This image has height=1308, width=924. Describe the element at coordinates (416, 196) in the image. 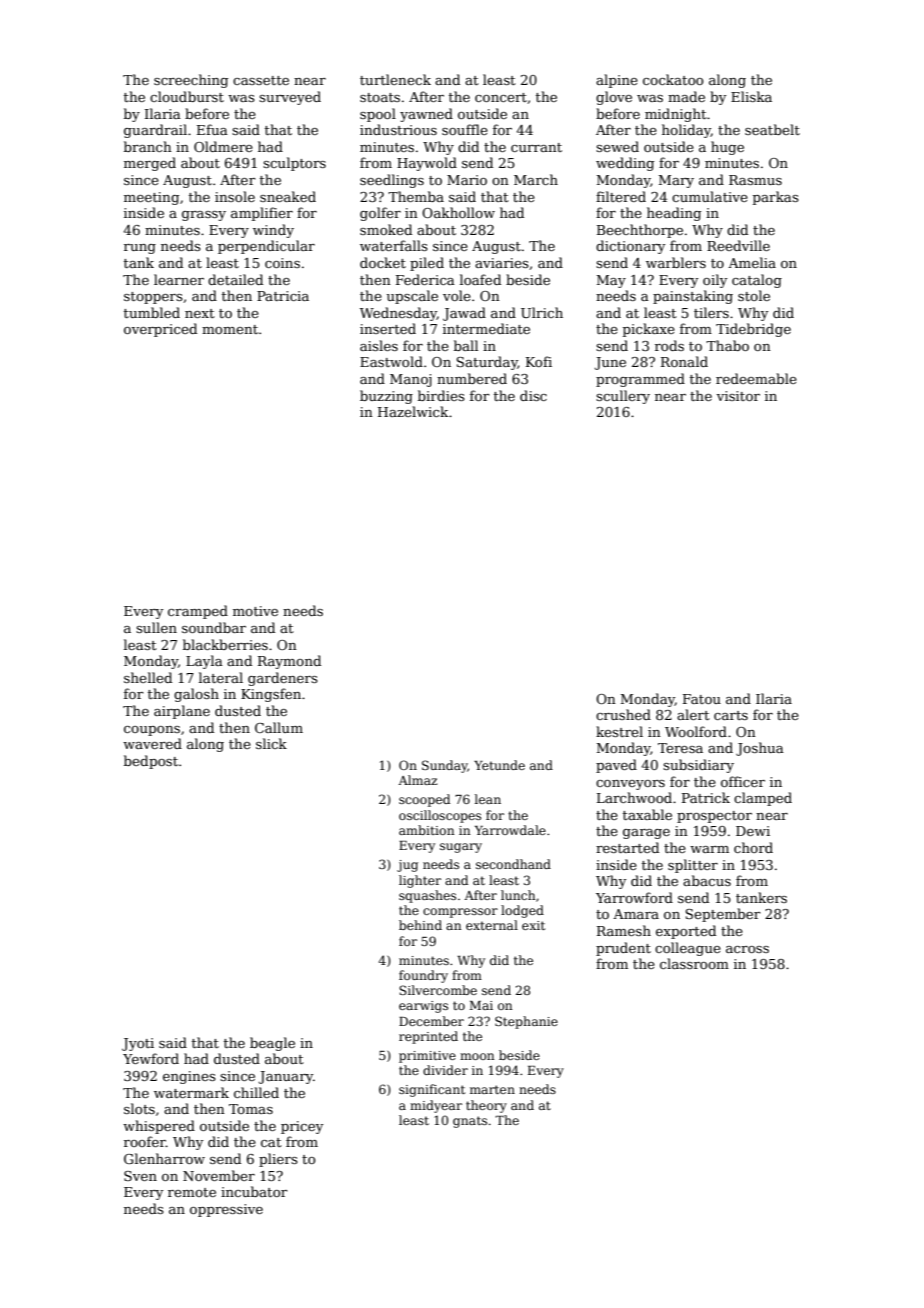

I see `Themba` at that location.
